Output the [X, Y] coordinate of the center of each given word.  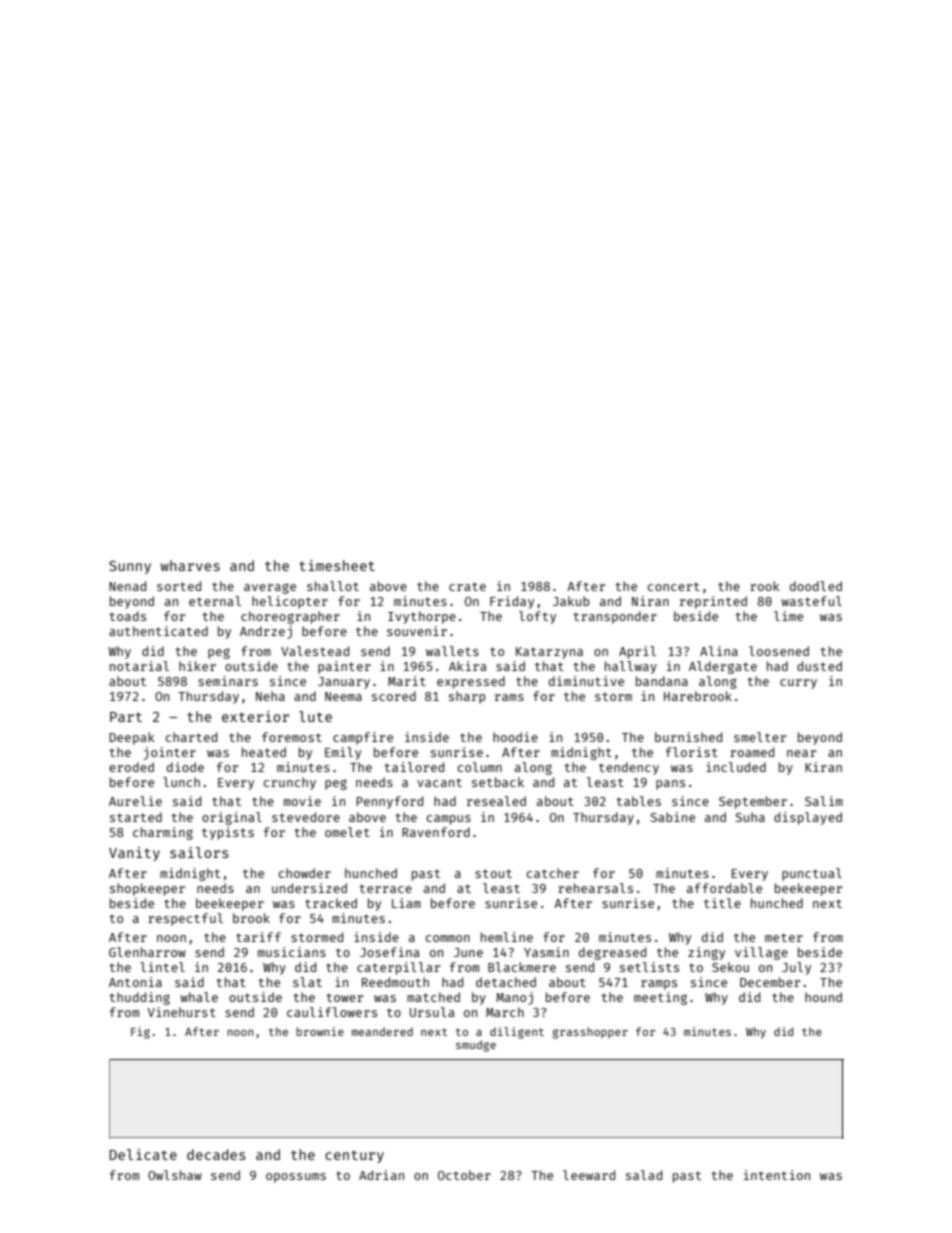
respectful [185, 919]
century [354, 1156]
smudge [476, 1046]
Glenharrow [147, 952]
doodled [816, 586]
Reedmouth [395, 982]
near [801, 753]
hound [823, 997]
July [796, 968]
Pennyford [389, 802]
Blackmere [522, 967]
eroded [131, 767]
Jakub [571, 601]
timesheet [337, 565]
